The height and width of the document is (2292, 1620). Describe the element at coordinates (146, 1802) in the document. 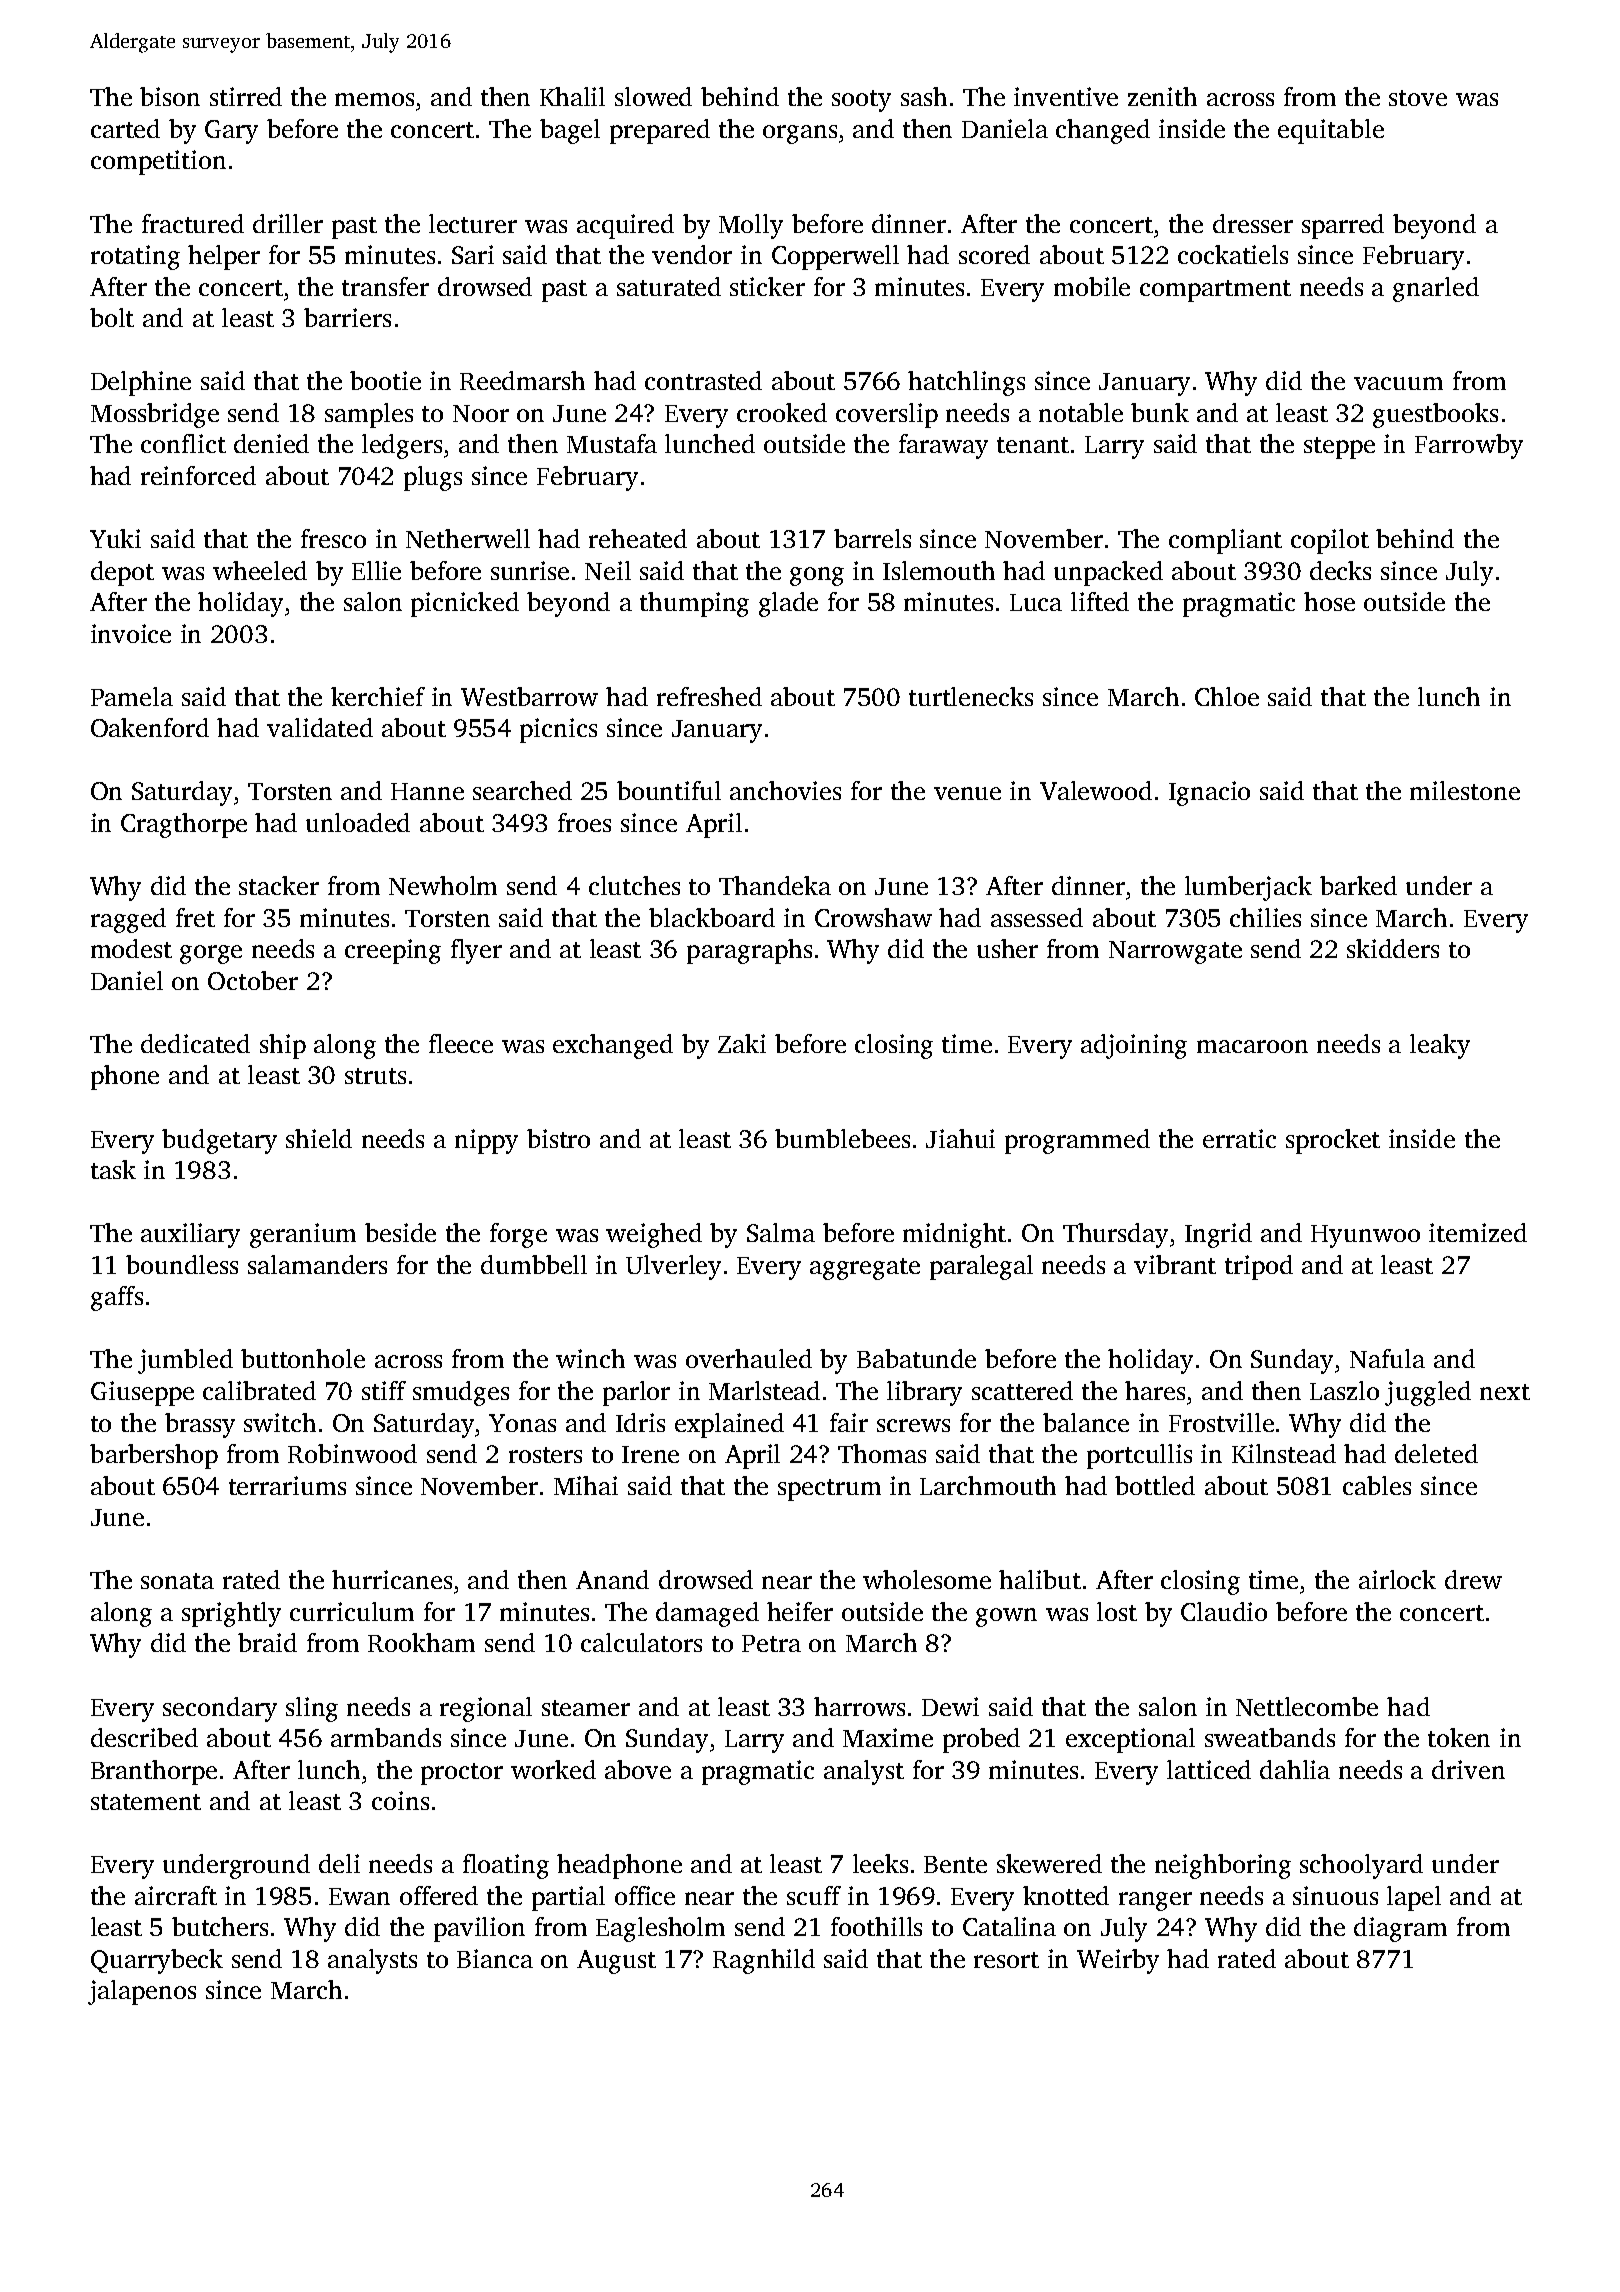

I see `statement` at that location.
